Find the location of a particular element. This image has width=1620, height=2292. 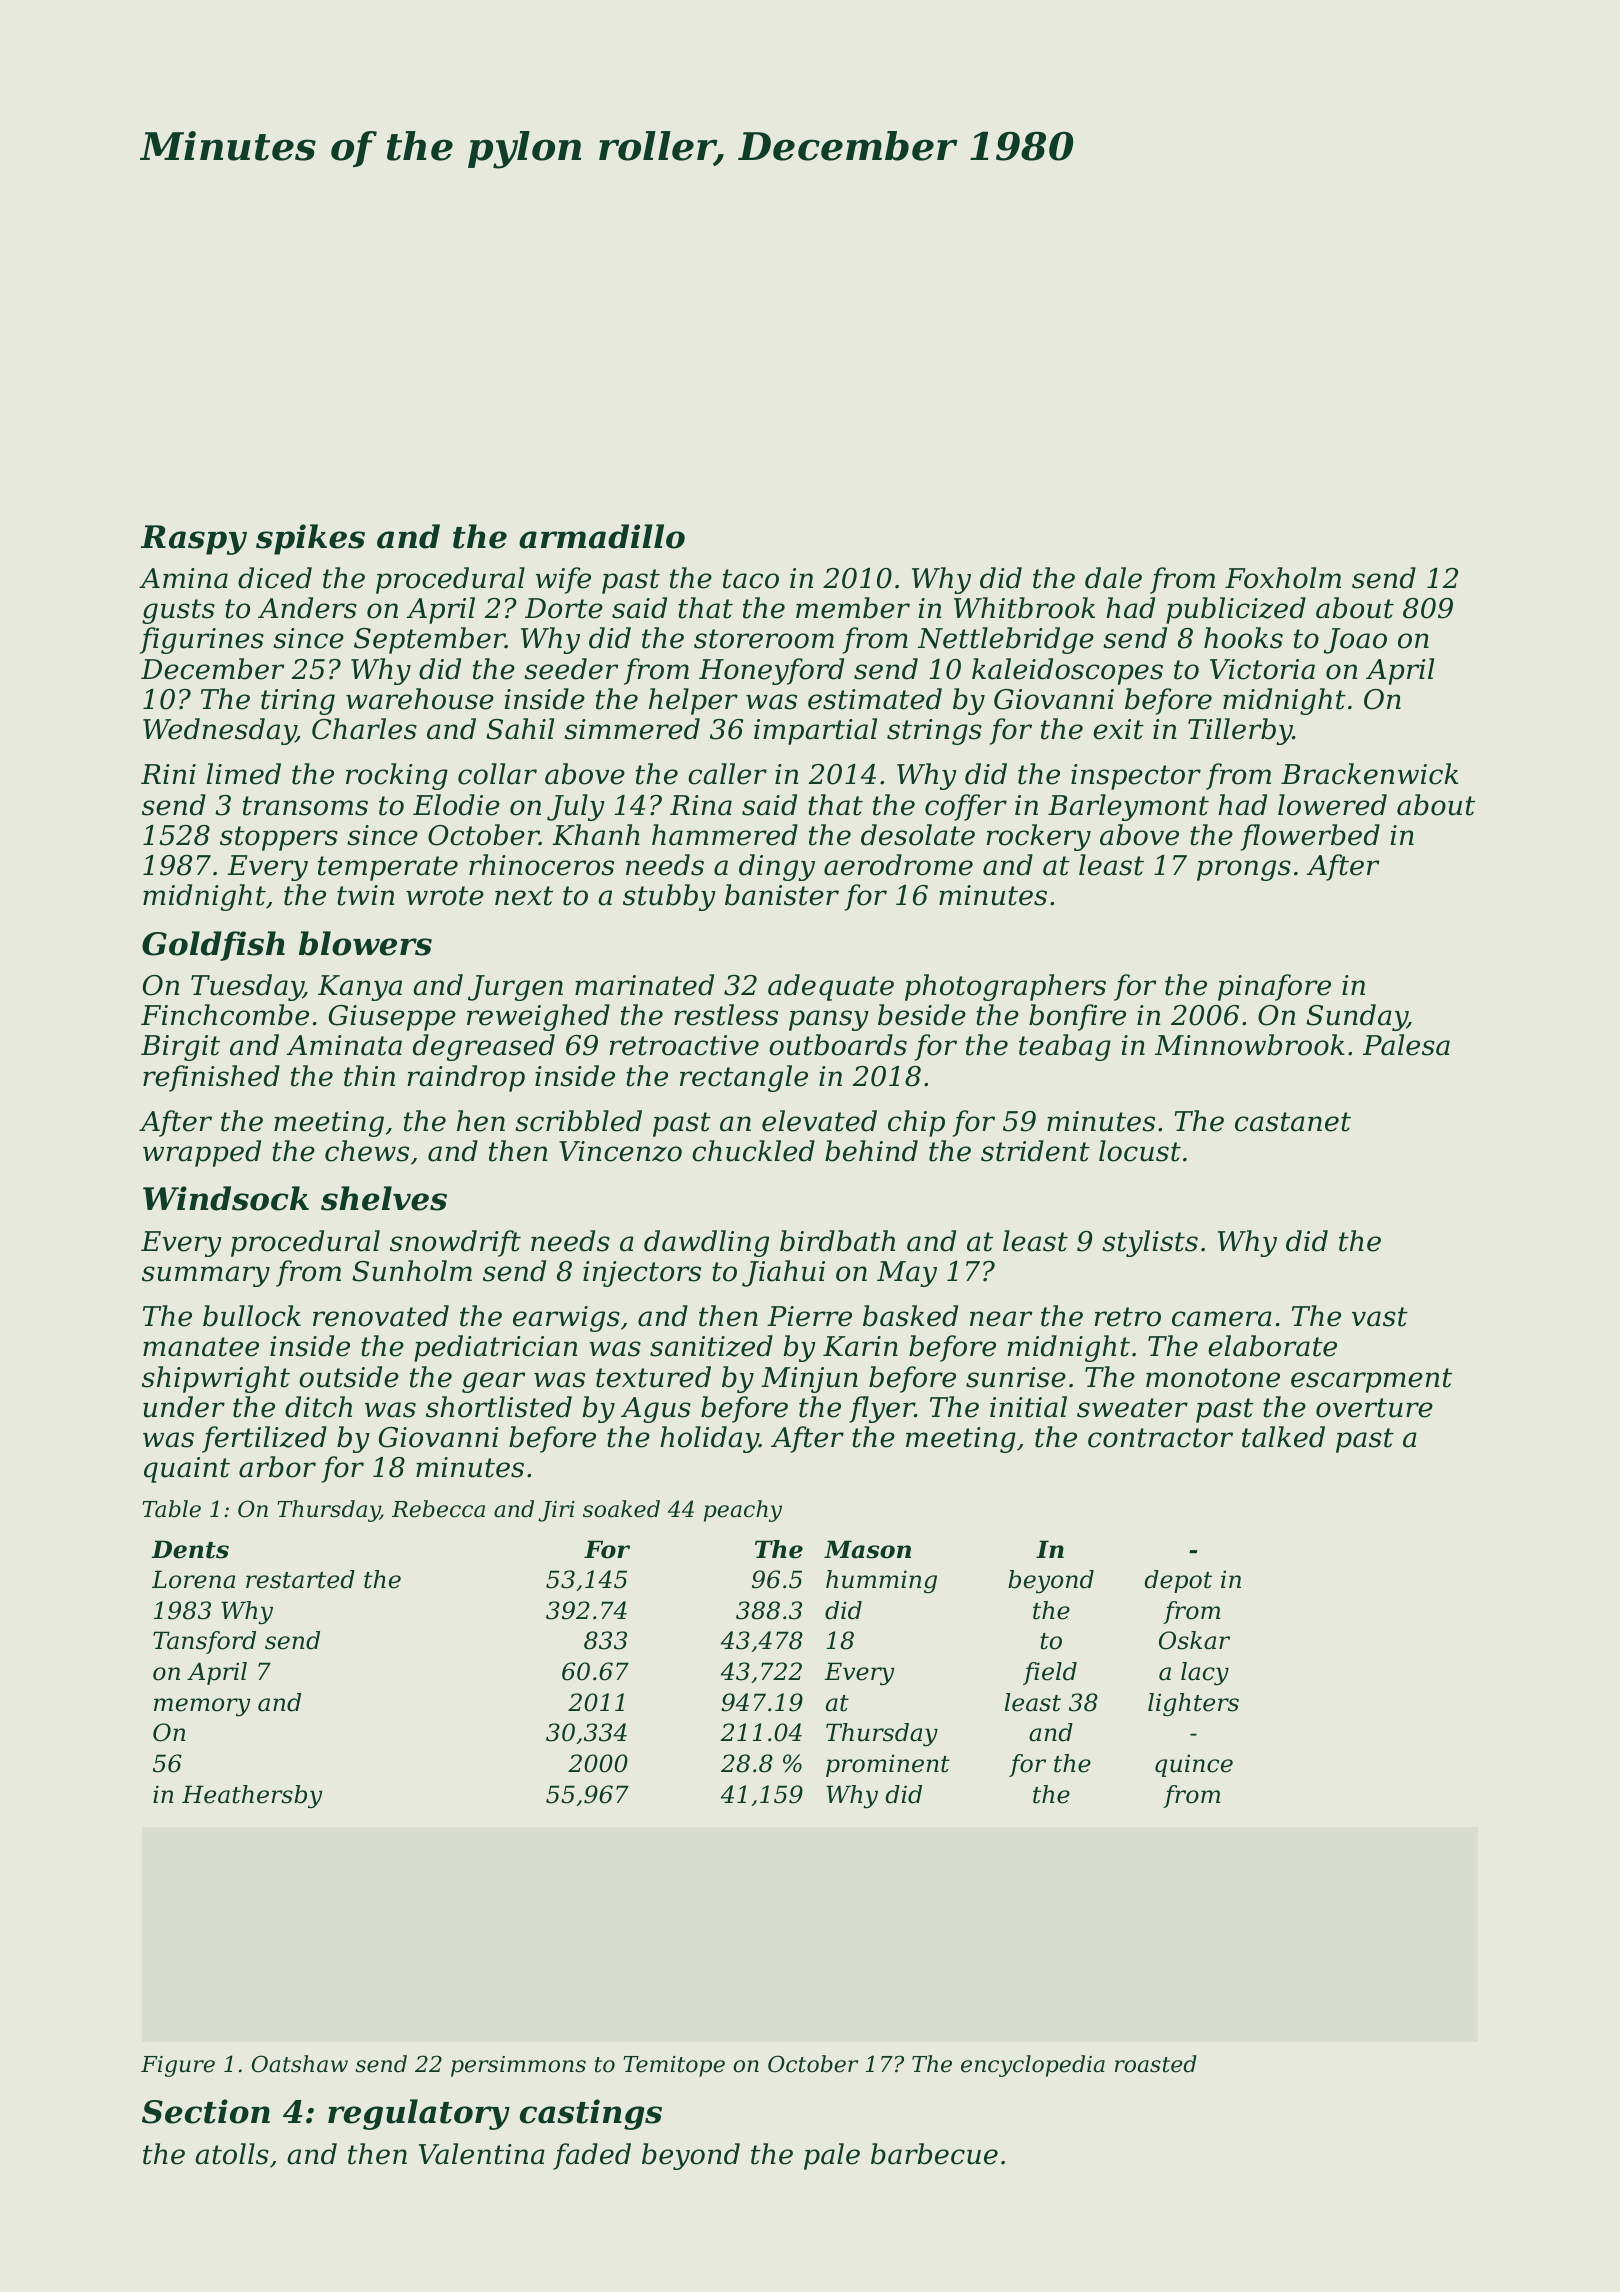

Figure is located at coordinates (178, 2066).
